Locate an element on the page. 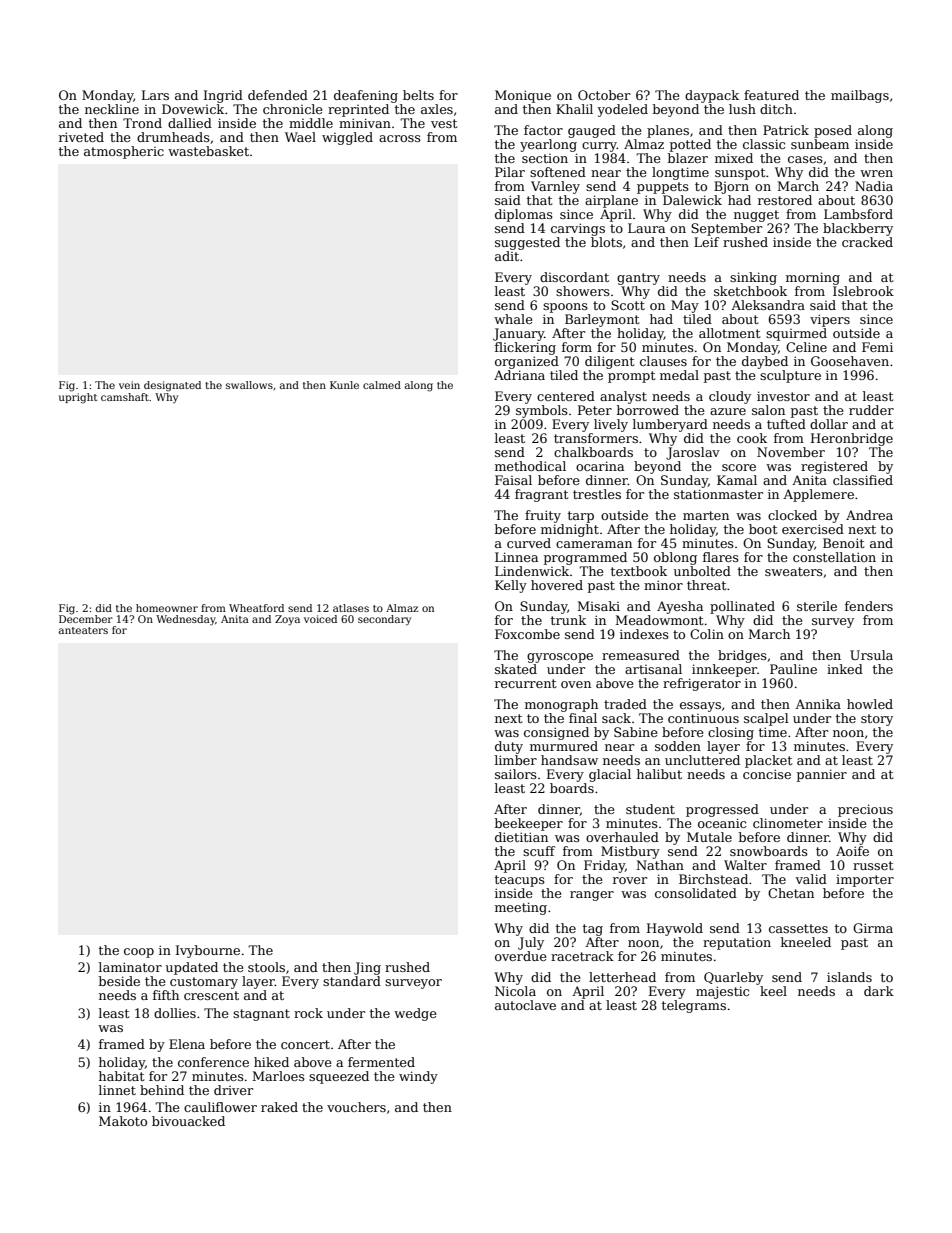 This document has height=1233, width=952. bivouacked is located at coordinates (188, 1121).
